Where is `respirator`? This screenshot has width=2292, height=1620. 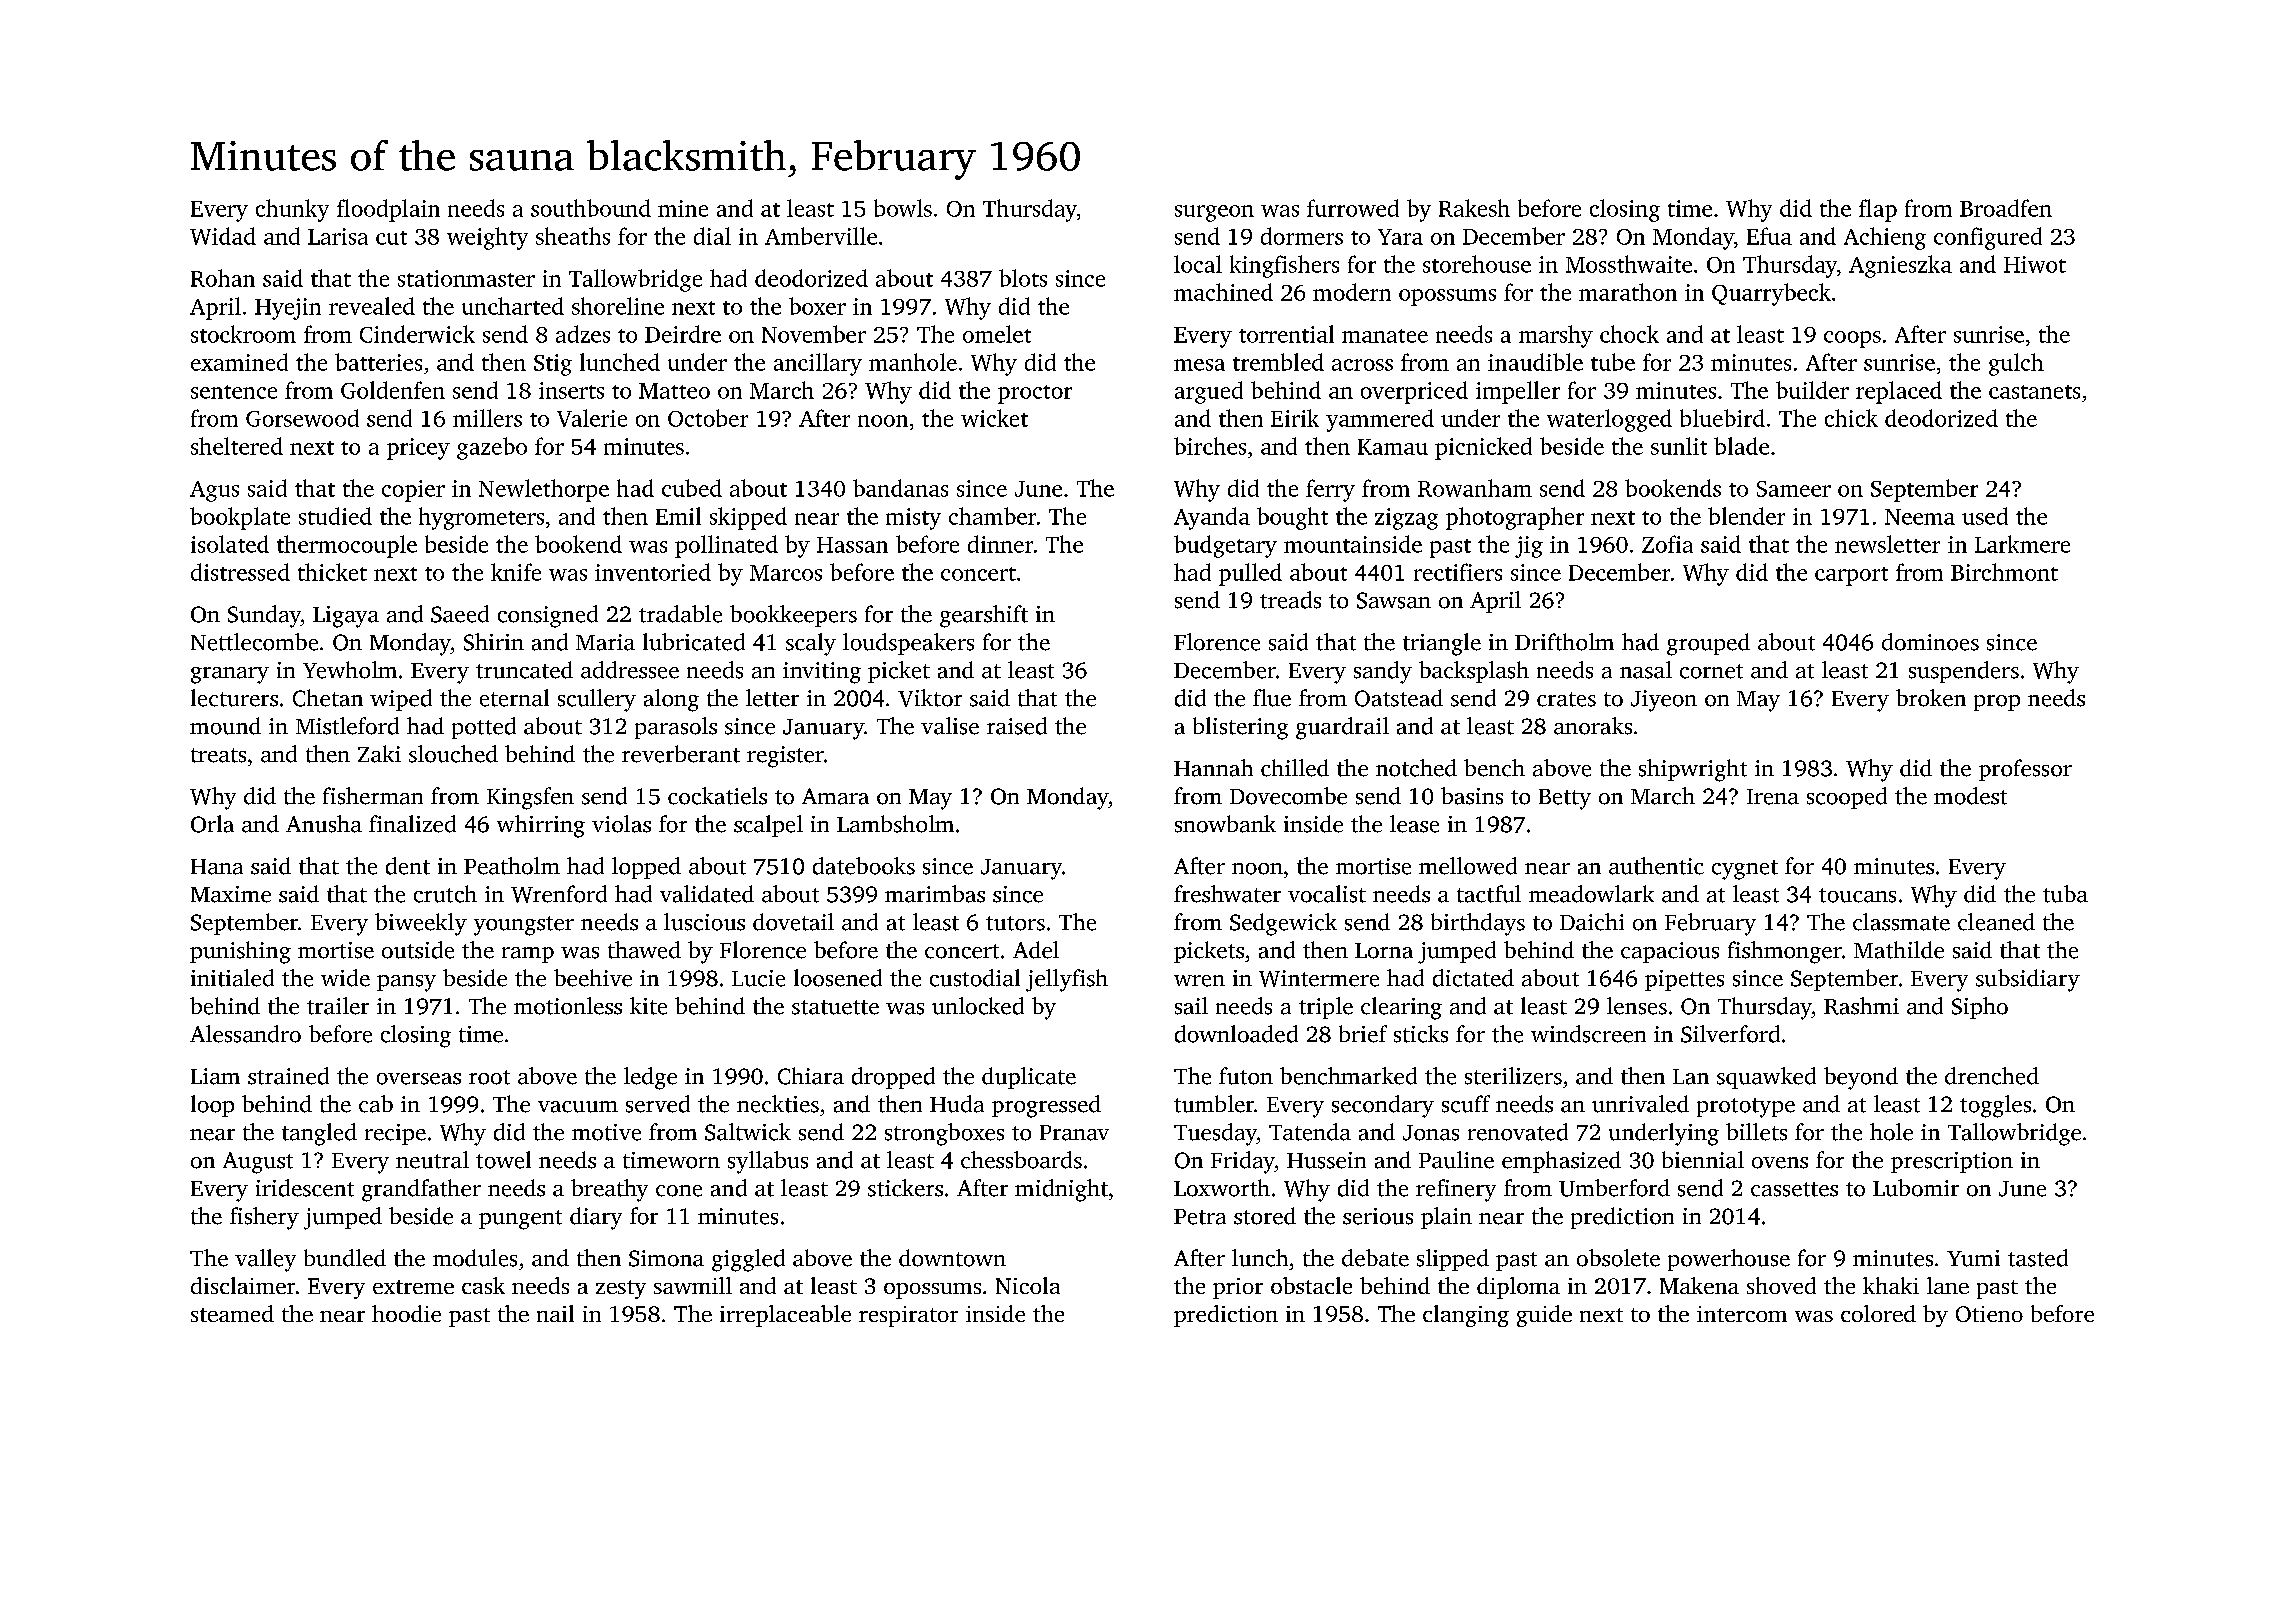 respirator is located at coordinates (908, 1316).
